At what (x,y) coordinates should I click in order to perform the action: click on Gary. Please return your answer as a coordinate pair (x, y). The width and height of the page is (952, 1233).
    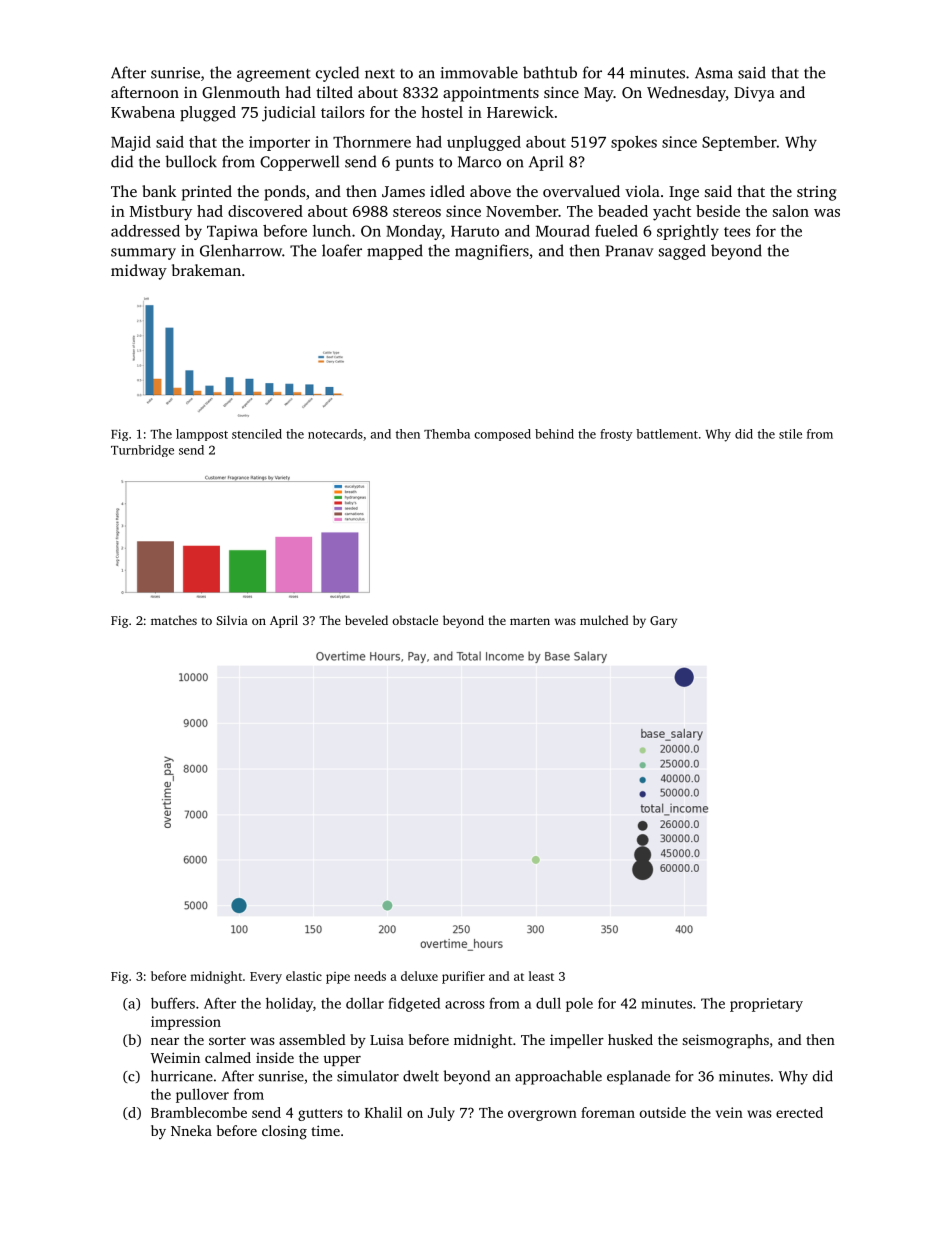
    Looking at the image, I should click on (663, 622).
